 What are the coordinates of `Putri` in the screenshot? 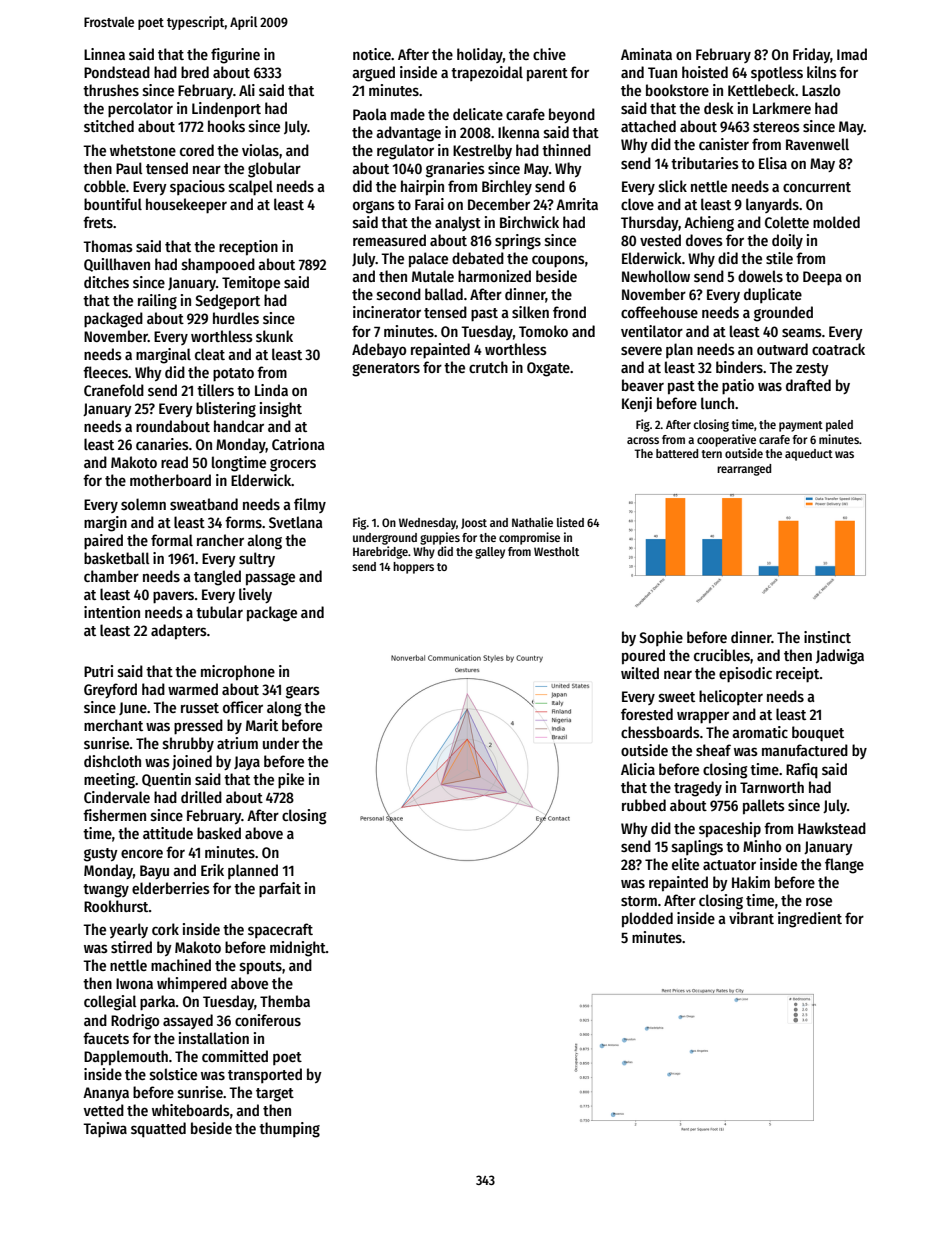 It's located at (98, 671).
